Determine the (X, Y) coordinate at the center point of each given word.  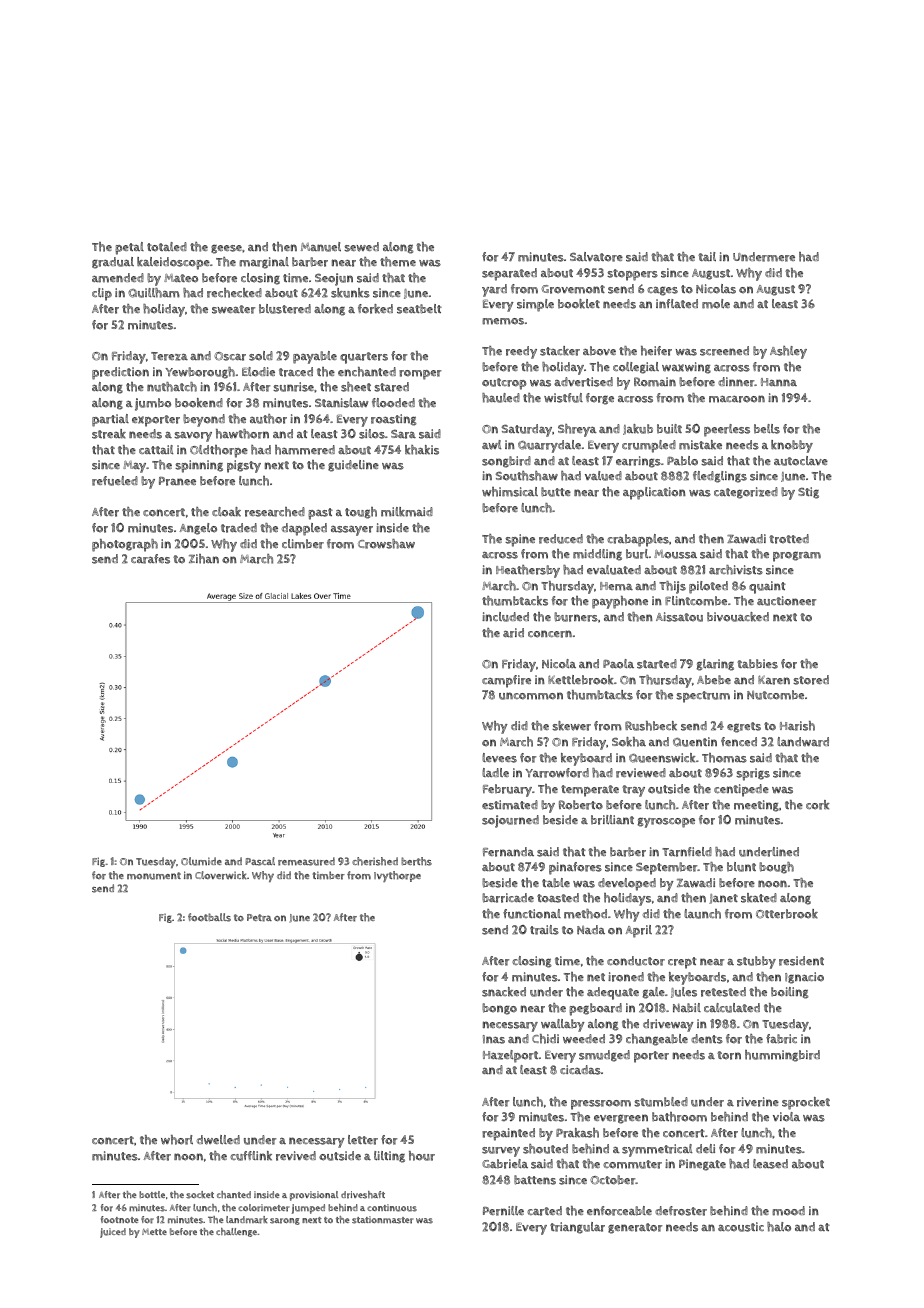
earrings (638, 462)
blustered (285, 309)
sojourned (510, 821)
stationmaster (382, 1220)
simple (535, 305)
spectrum (703, 697)
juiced (113, 1233)
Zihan (204, 559)
